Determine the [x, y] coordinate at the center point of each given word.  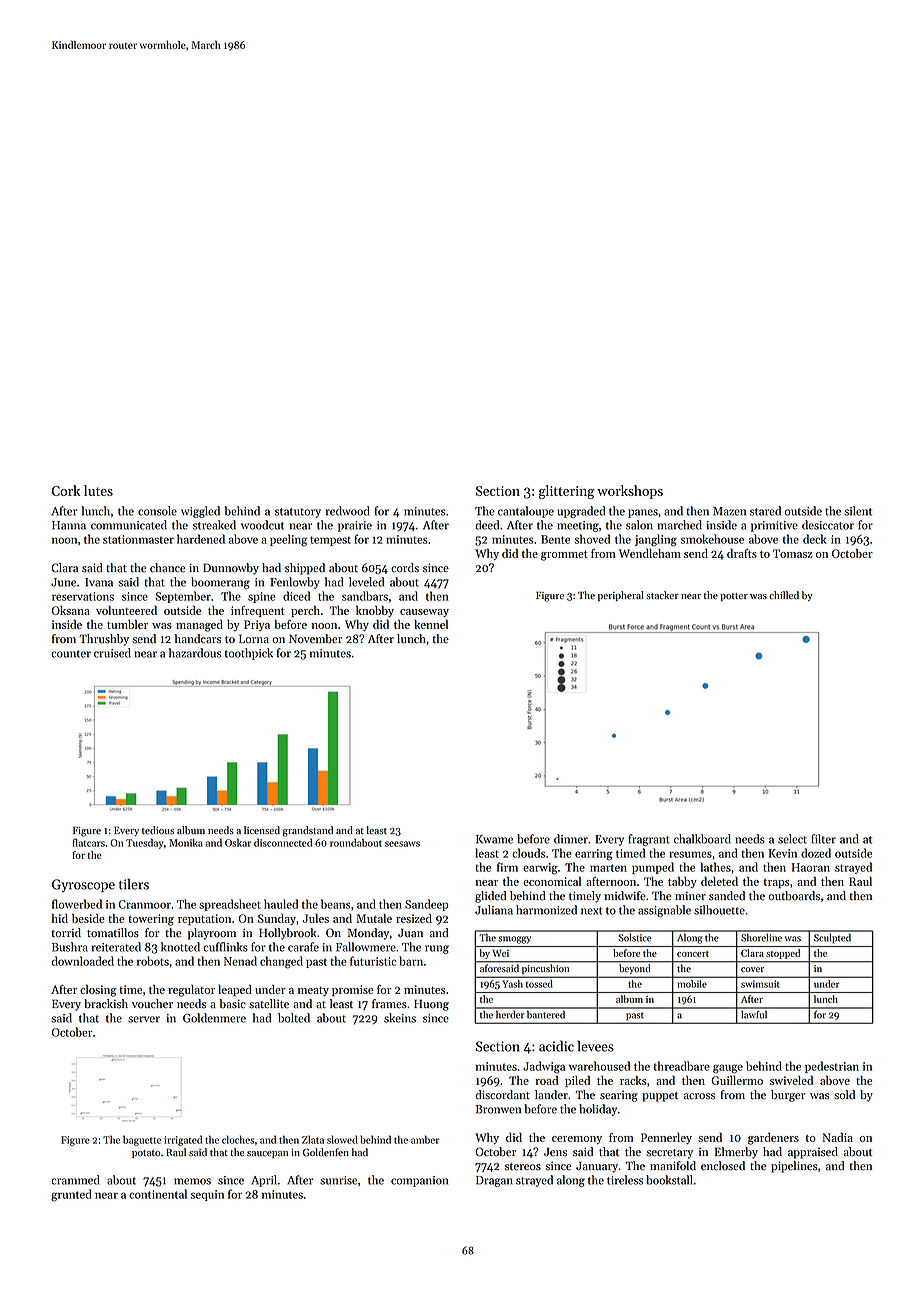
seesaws [402, 844]
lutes [98, 490]
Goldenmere [214, 1018]
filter [823, 839]
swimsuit [760, 984]
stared [765, 511]
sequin [207, 1195]
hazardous [195, 653]
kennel [431, 624]
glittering [567, 492]
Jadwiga [544, 1067]
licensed [262, 830]
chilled [784, 595]
